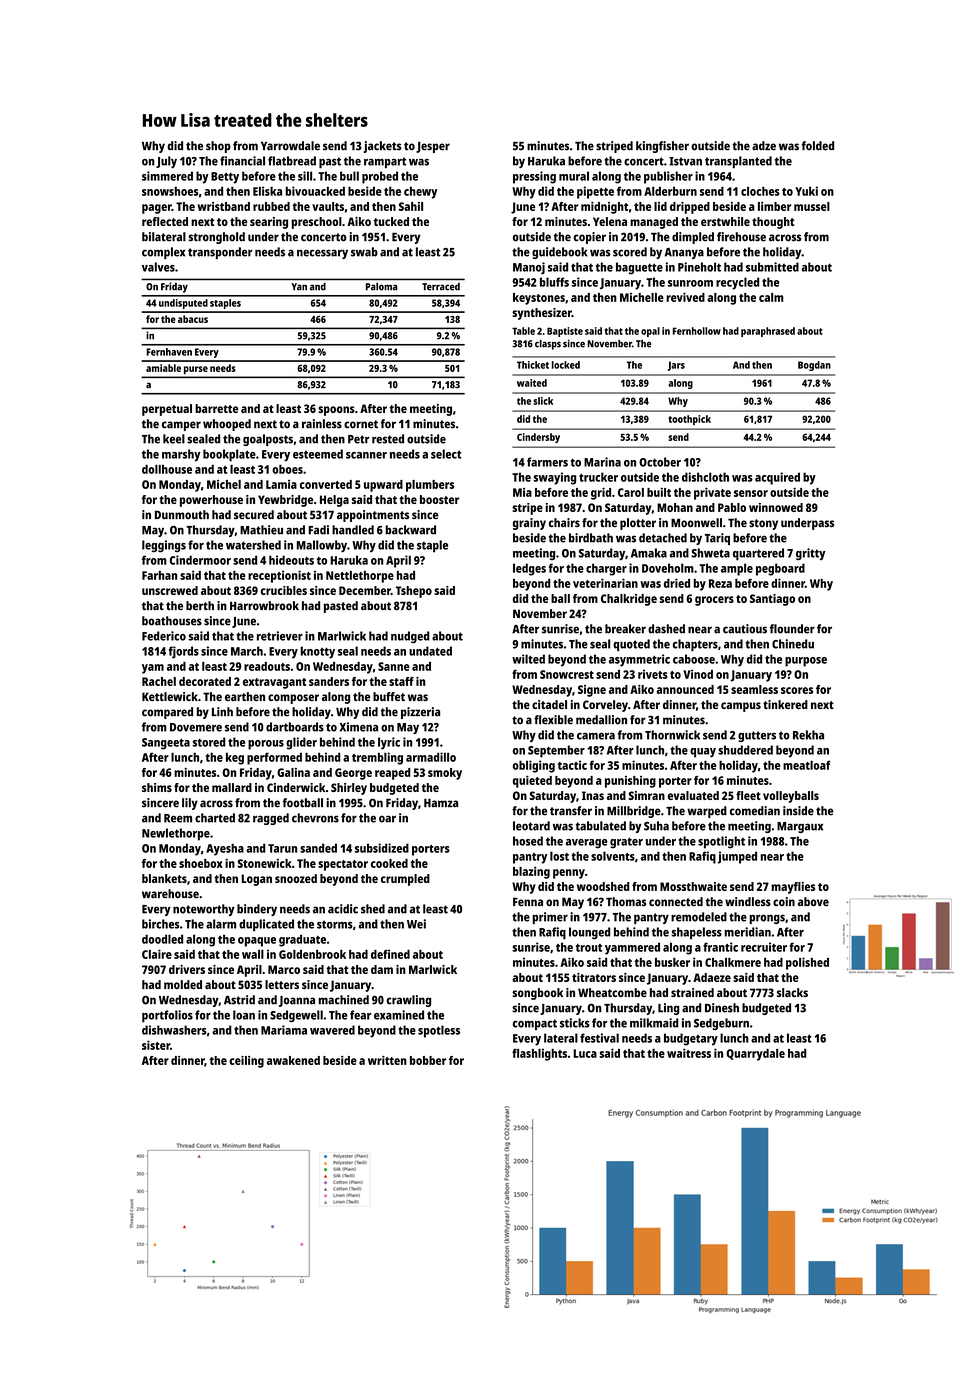 The height and width of the image is (1388, 977). What do you see at coordinates (336, 411) in the image?
I see `spoons` at bounding box center [336, 411].
